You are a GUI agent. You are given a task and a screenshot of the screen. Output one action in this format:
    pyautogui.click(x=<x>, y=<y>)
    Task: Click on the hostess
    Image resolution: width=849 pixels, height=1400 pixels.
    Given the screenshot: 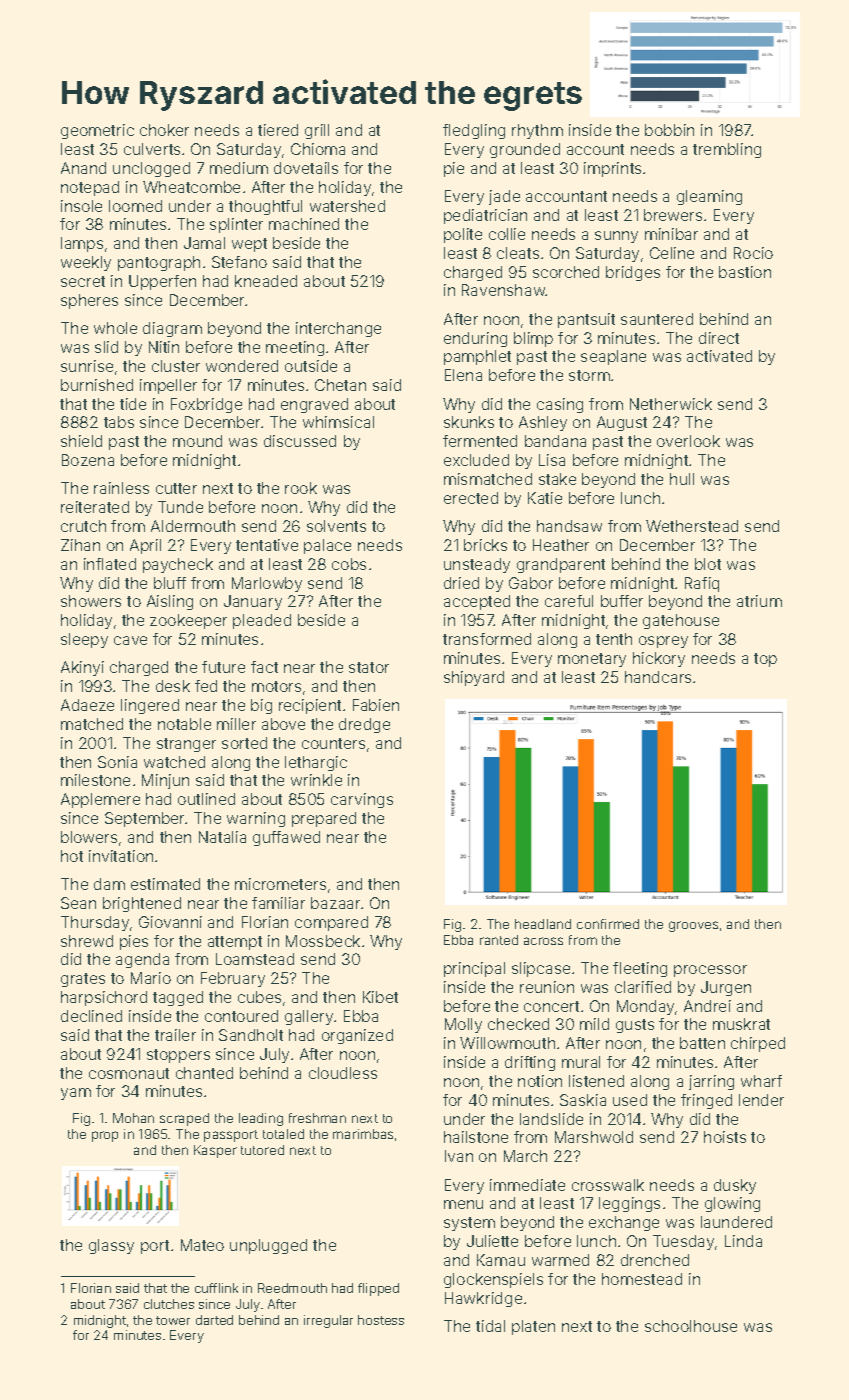 What is the action you would take?
    pyautogui.click(x=381, y=1320)
